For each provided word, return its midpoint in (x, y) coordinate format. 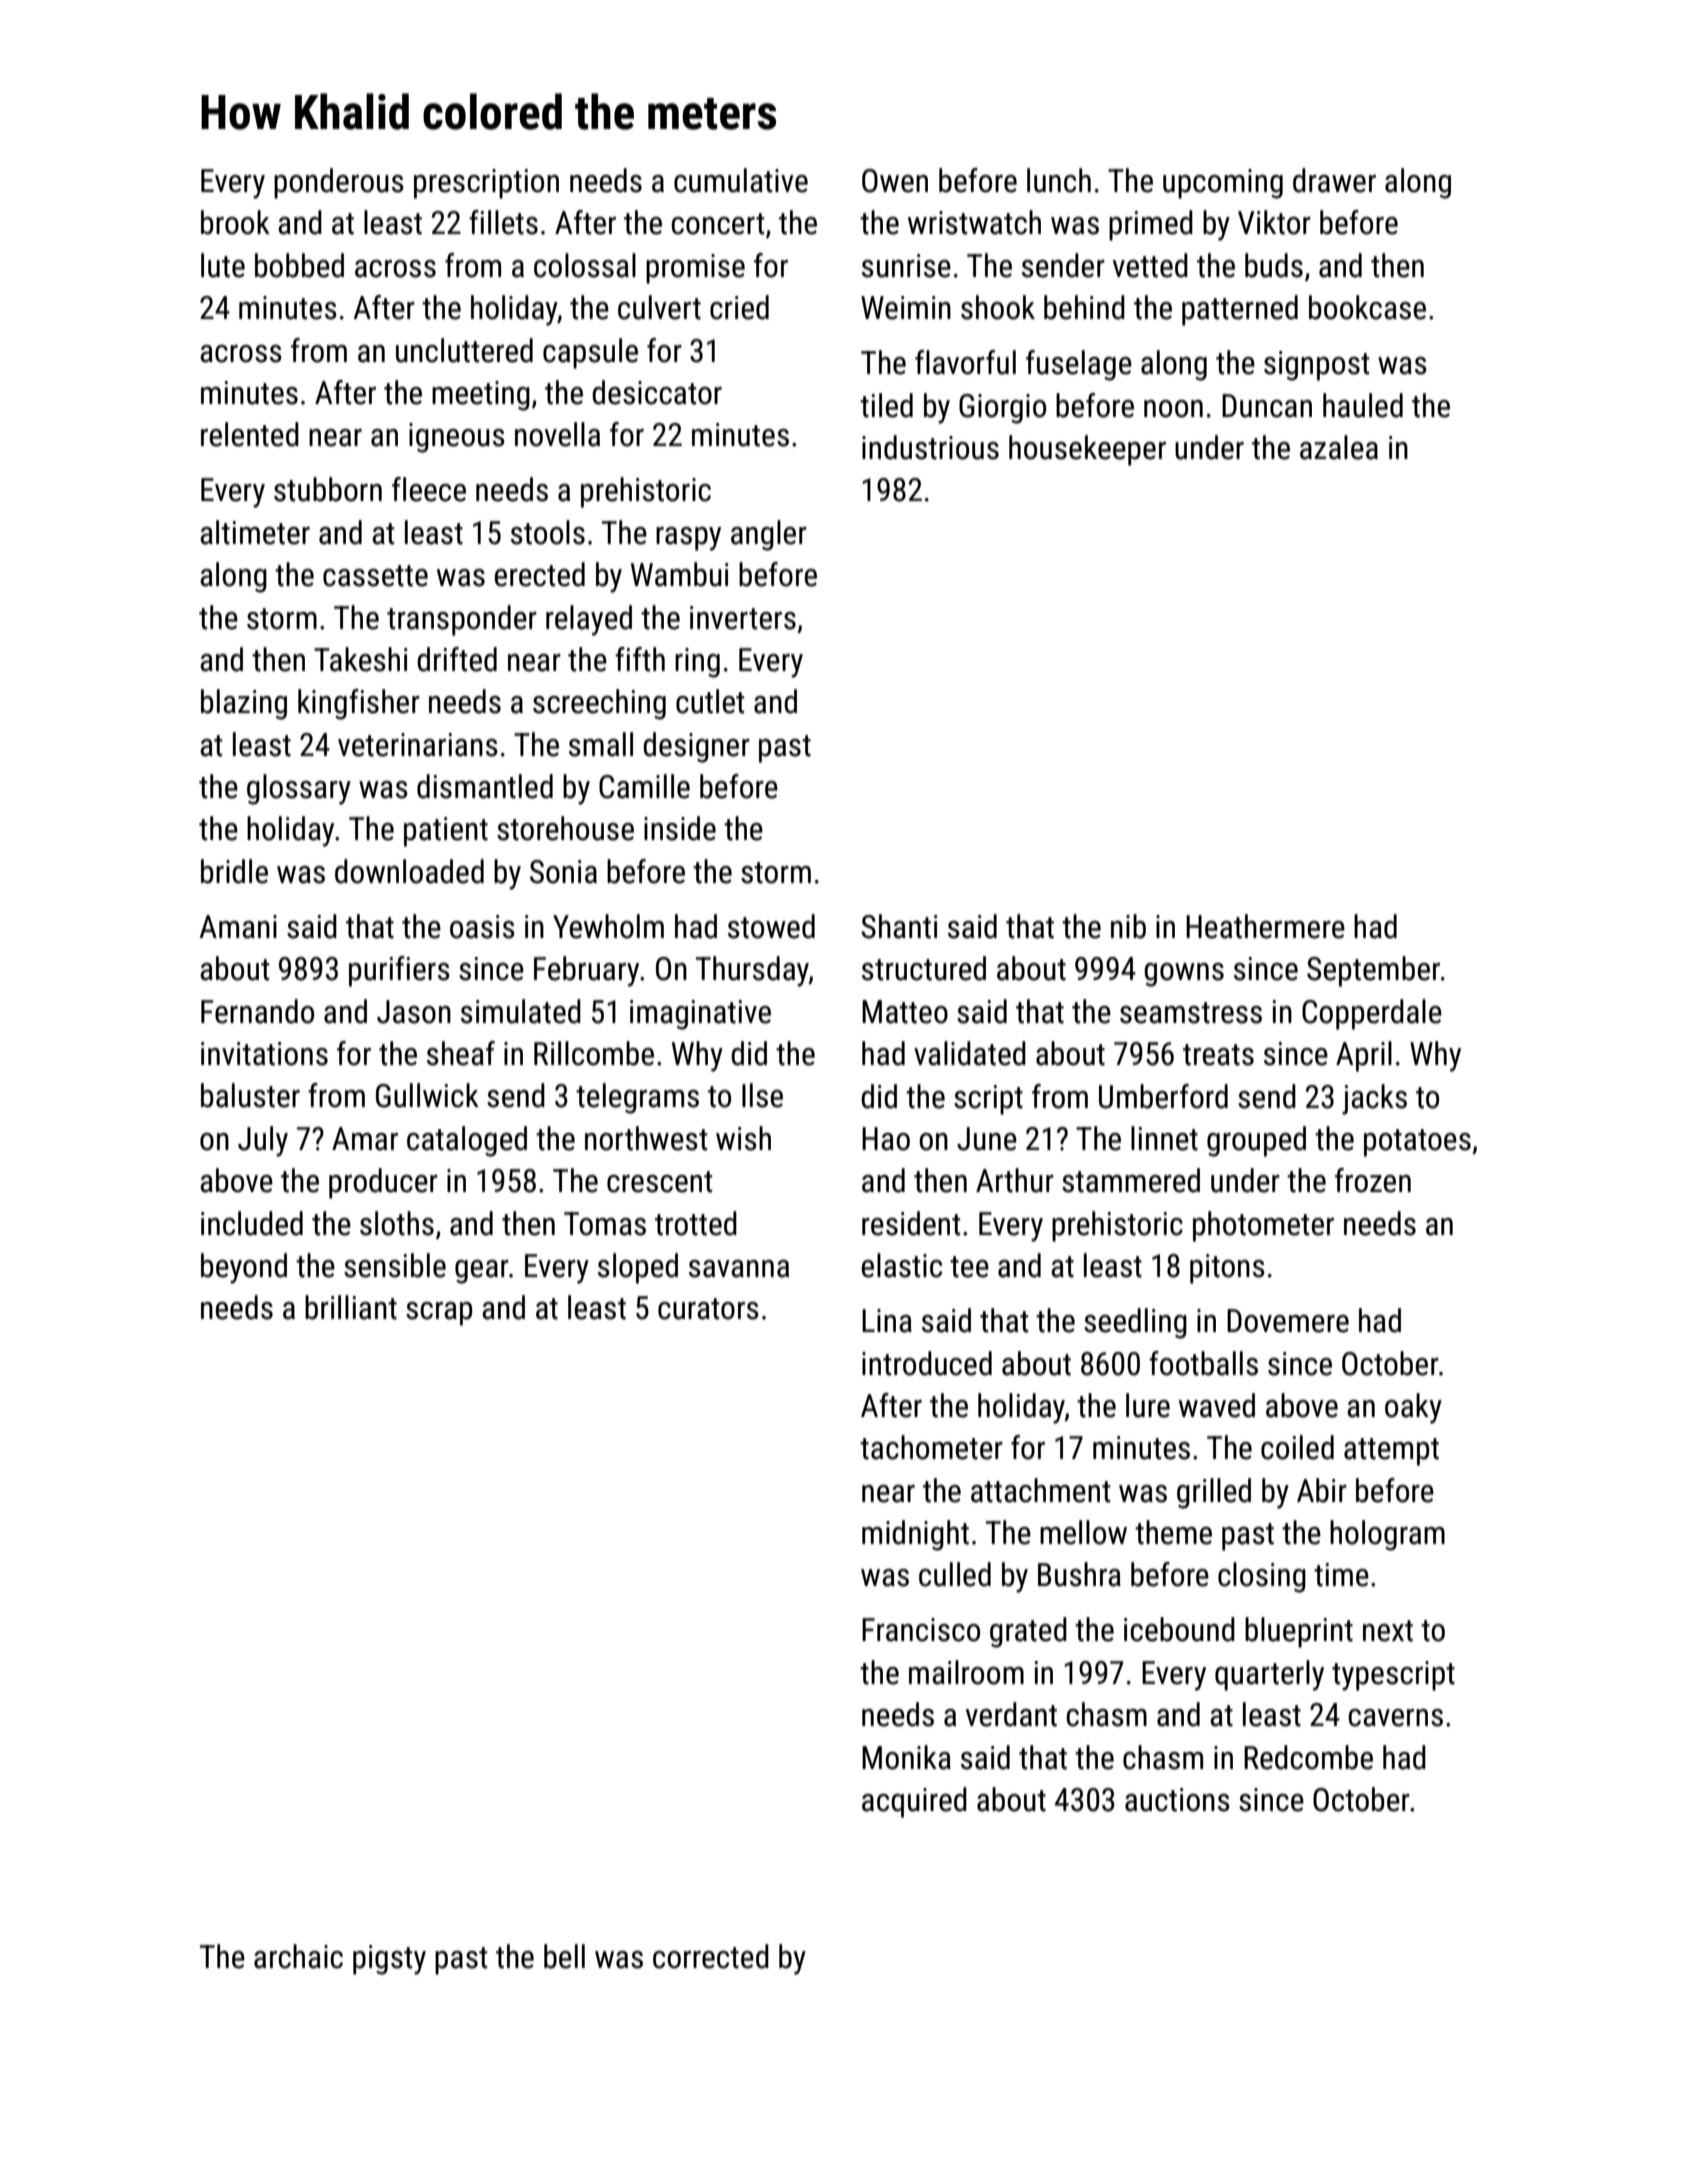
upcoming (1223, 184)
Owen (895, 181)
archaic (298, 1956)
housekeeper (1087, 450)
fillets (503, 222)
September (1373, 971)
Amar (365, 1139)
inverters (743, 618)
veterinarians (418, 745)
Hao (886, 1139)
